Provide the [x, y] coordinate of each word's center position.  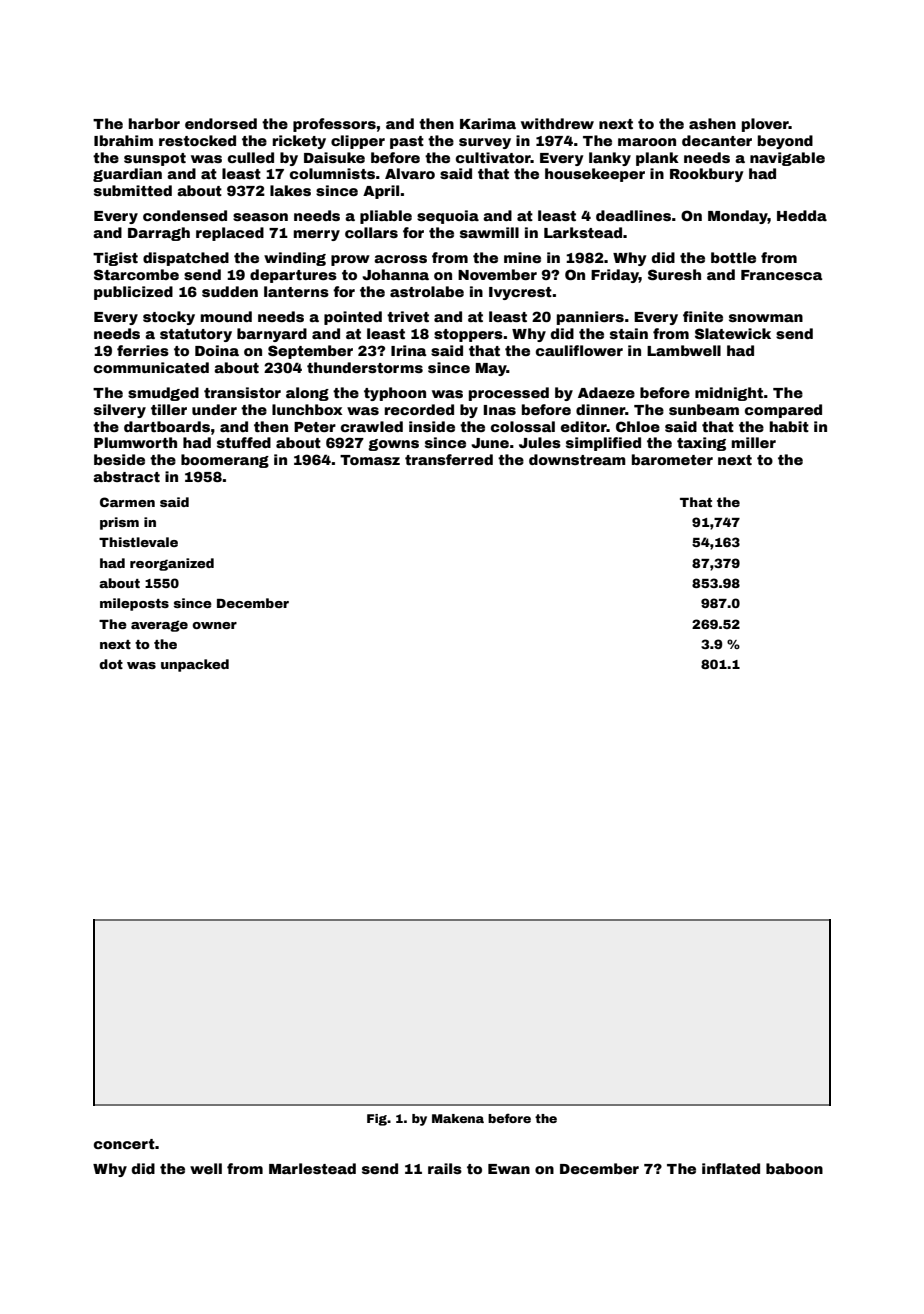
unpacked [195, 665]
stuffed [244, 442]
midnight [729, 394]
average [159, 626]
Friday [615, 276]
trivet [408, 316]
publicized [133, 293]
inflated [731, 1168]
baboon [794, 1168]
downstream [577, 459]
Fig [377, 1120]
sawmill [489, 232]
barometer [672, 459]
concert [124, 1144]
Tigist [115, 259]
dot [111, 664]
